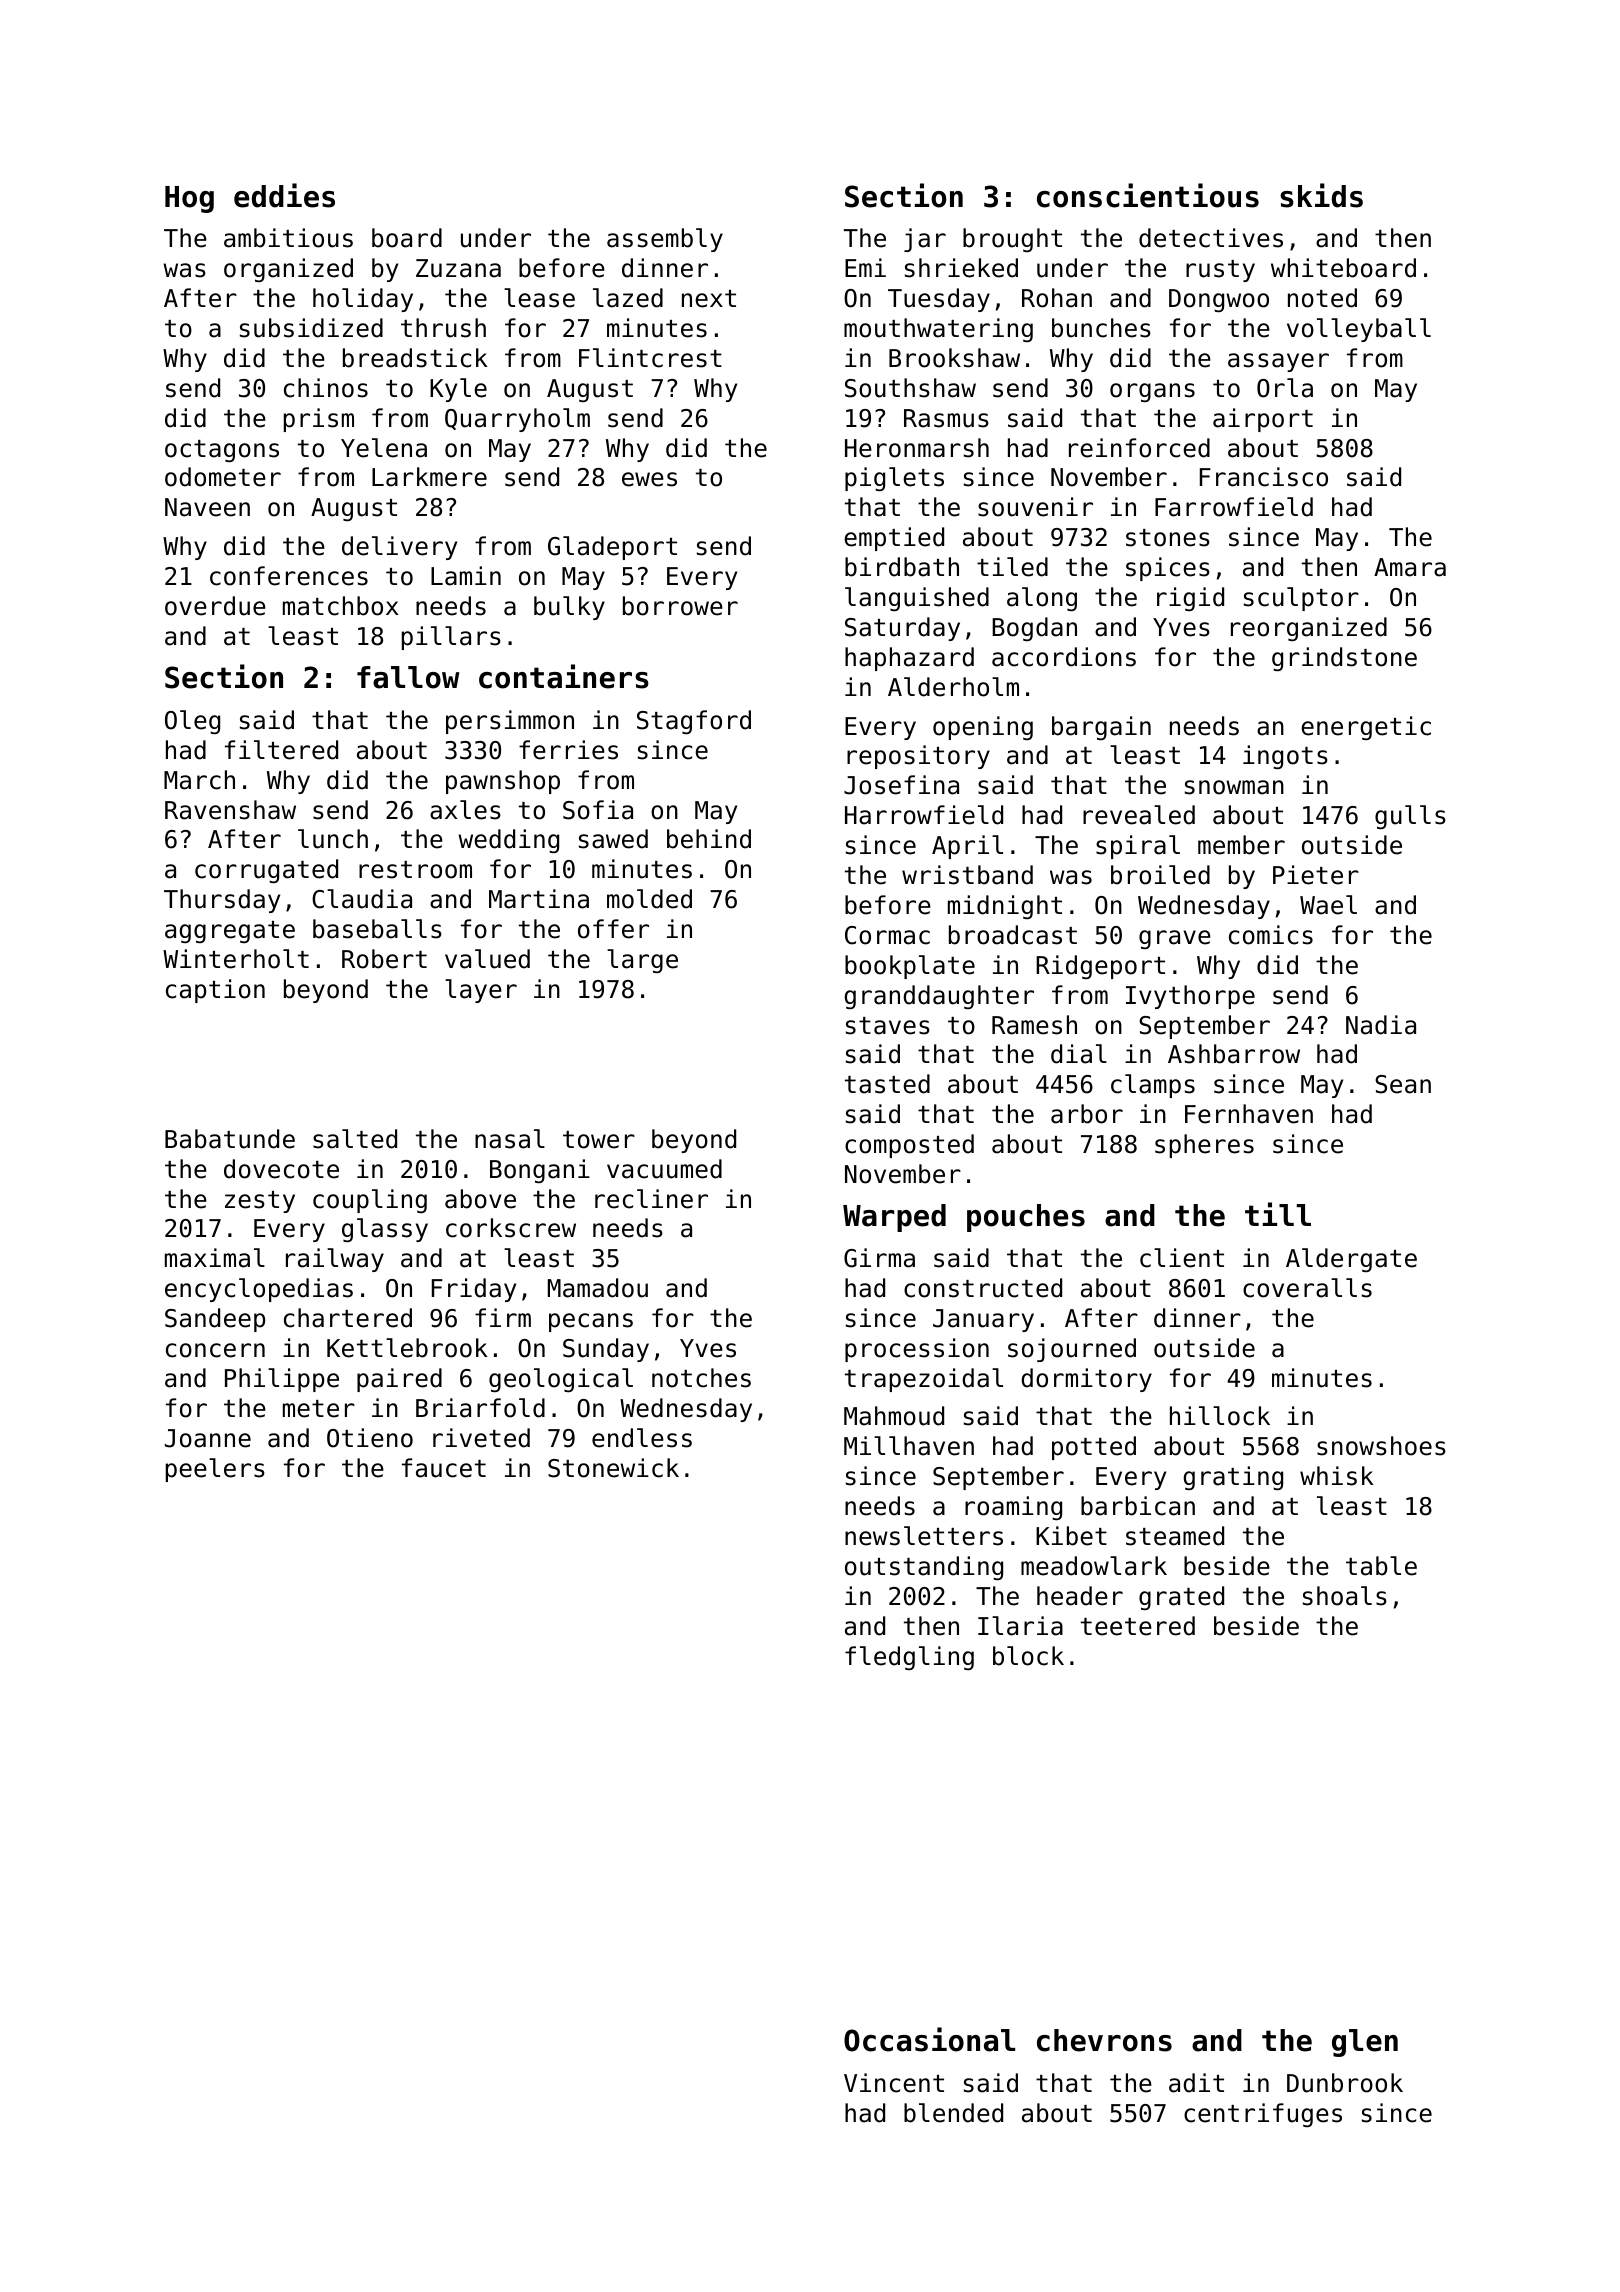  What do you see at coordinates (902, 629) in the document?
I see `Saturday` at bounding box center [902, 629].
